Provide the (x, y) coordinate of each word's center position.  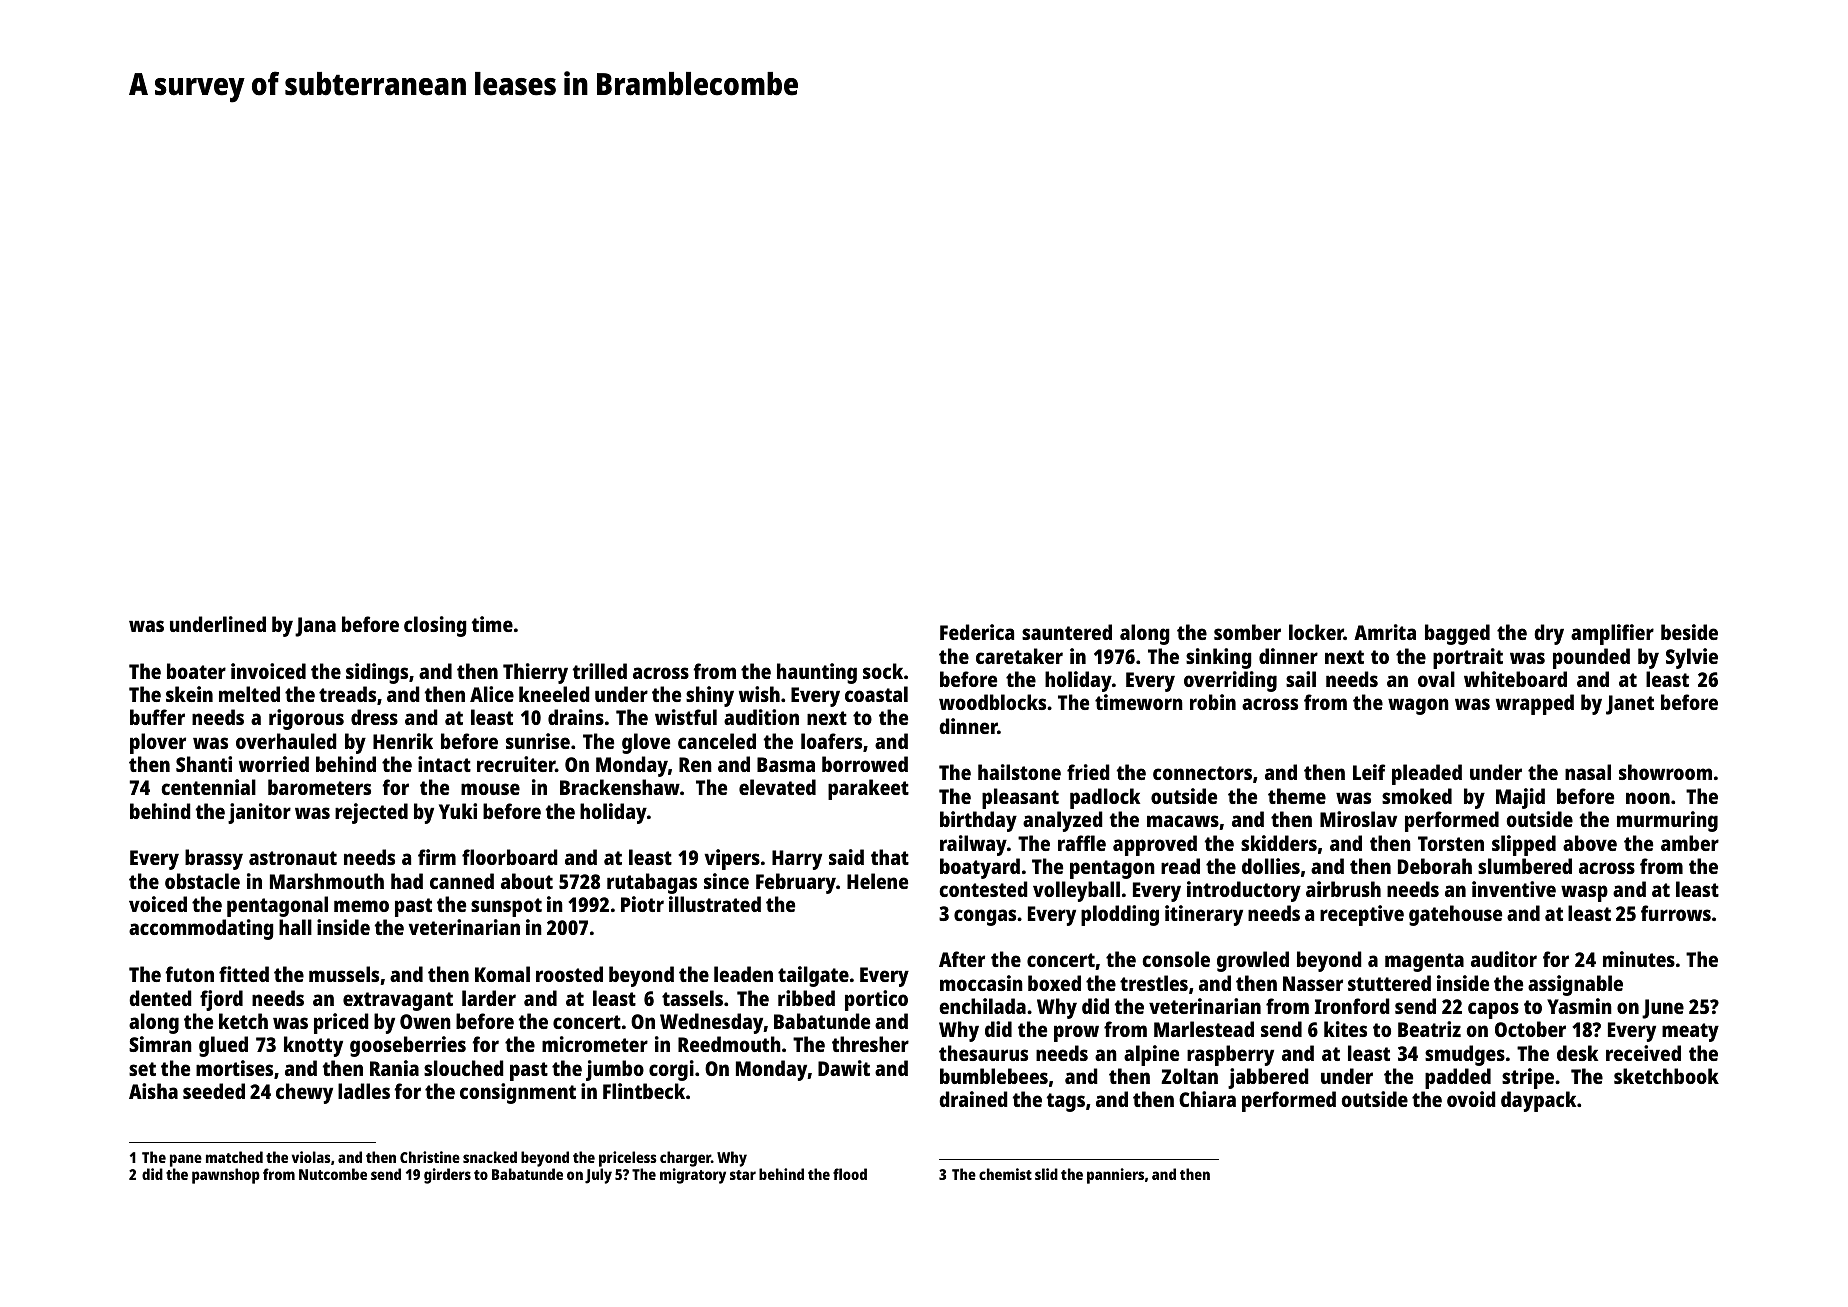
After (962, 959)
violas (311, 1157)
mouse (490, 789)
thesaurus (983, 1053)
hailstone (1019, 772)
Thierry (535, 673)
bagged (1457, 634)
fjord (221, 1000)
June (1663, 1009)
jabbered (1268, 1078)
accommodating (201, 929)
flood (850, 1174)
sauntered (1067, 632)
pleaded (1427, 774)
